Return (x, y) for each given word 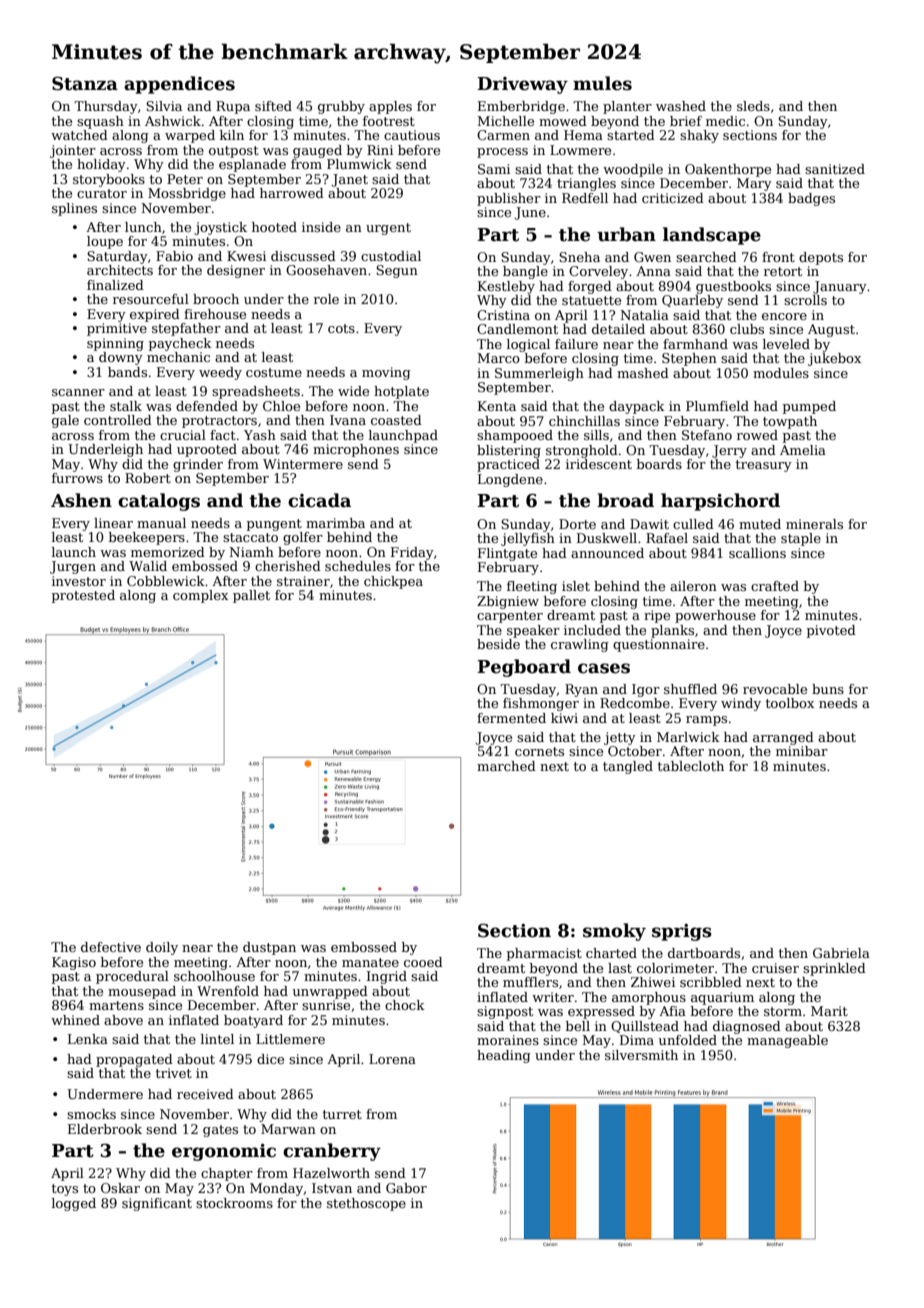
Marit (829, 1011)
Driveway (522, 85)
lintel (217, 1039)
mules (602, 83)
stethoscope (366, 1204)
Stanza (85, 83)
